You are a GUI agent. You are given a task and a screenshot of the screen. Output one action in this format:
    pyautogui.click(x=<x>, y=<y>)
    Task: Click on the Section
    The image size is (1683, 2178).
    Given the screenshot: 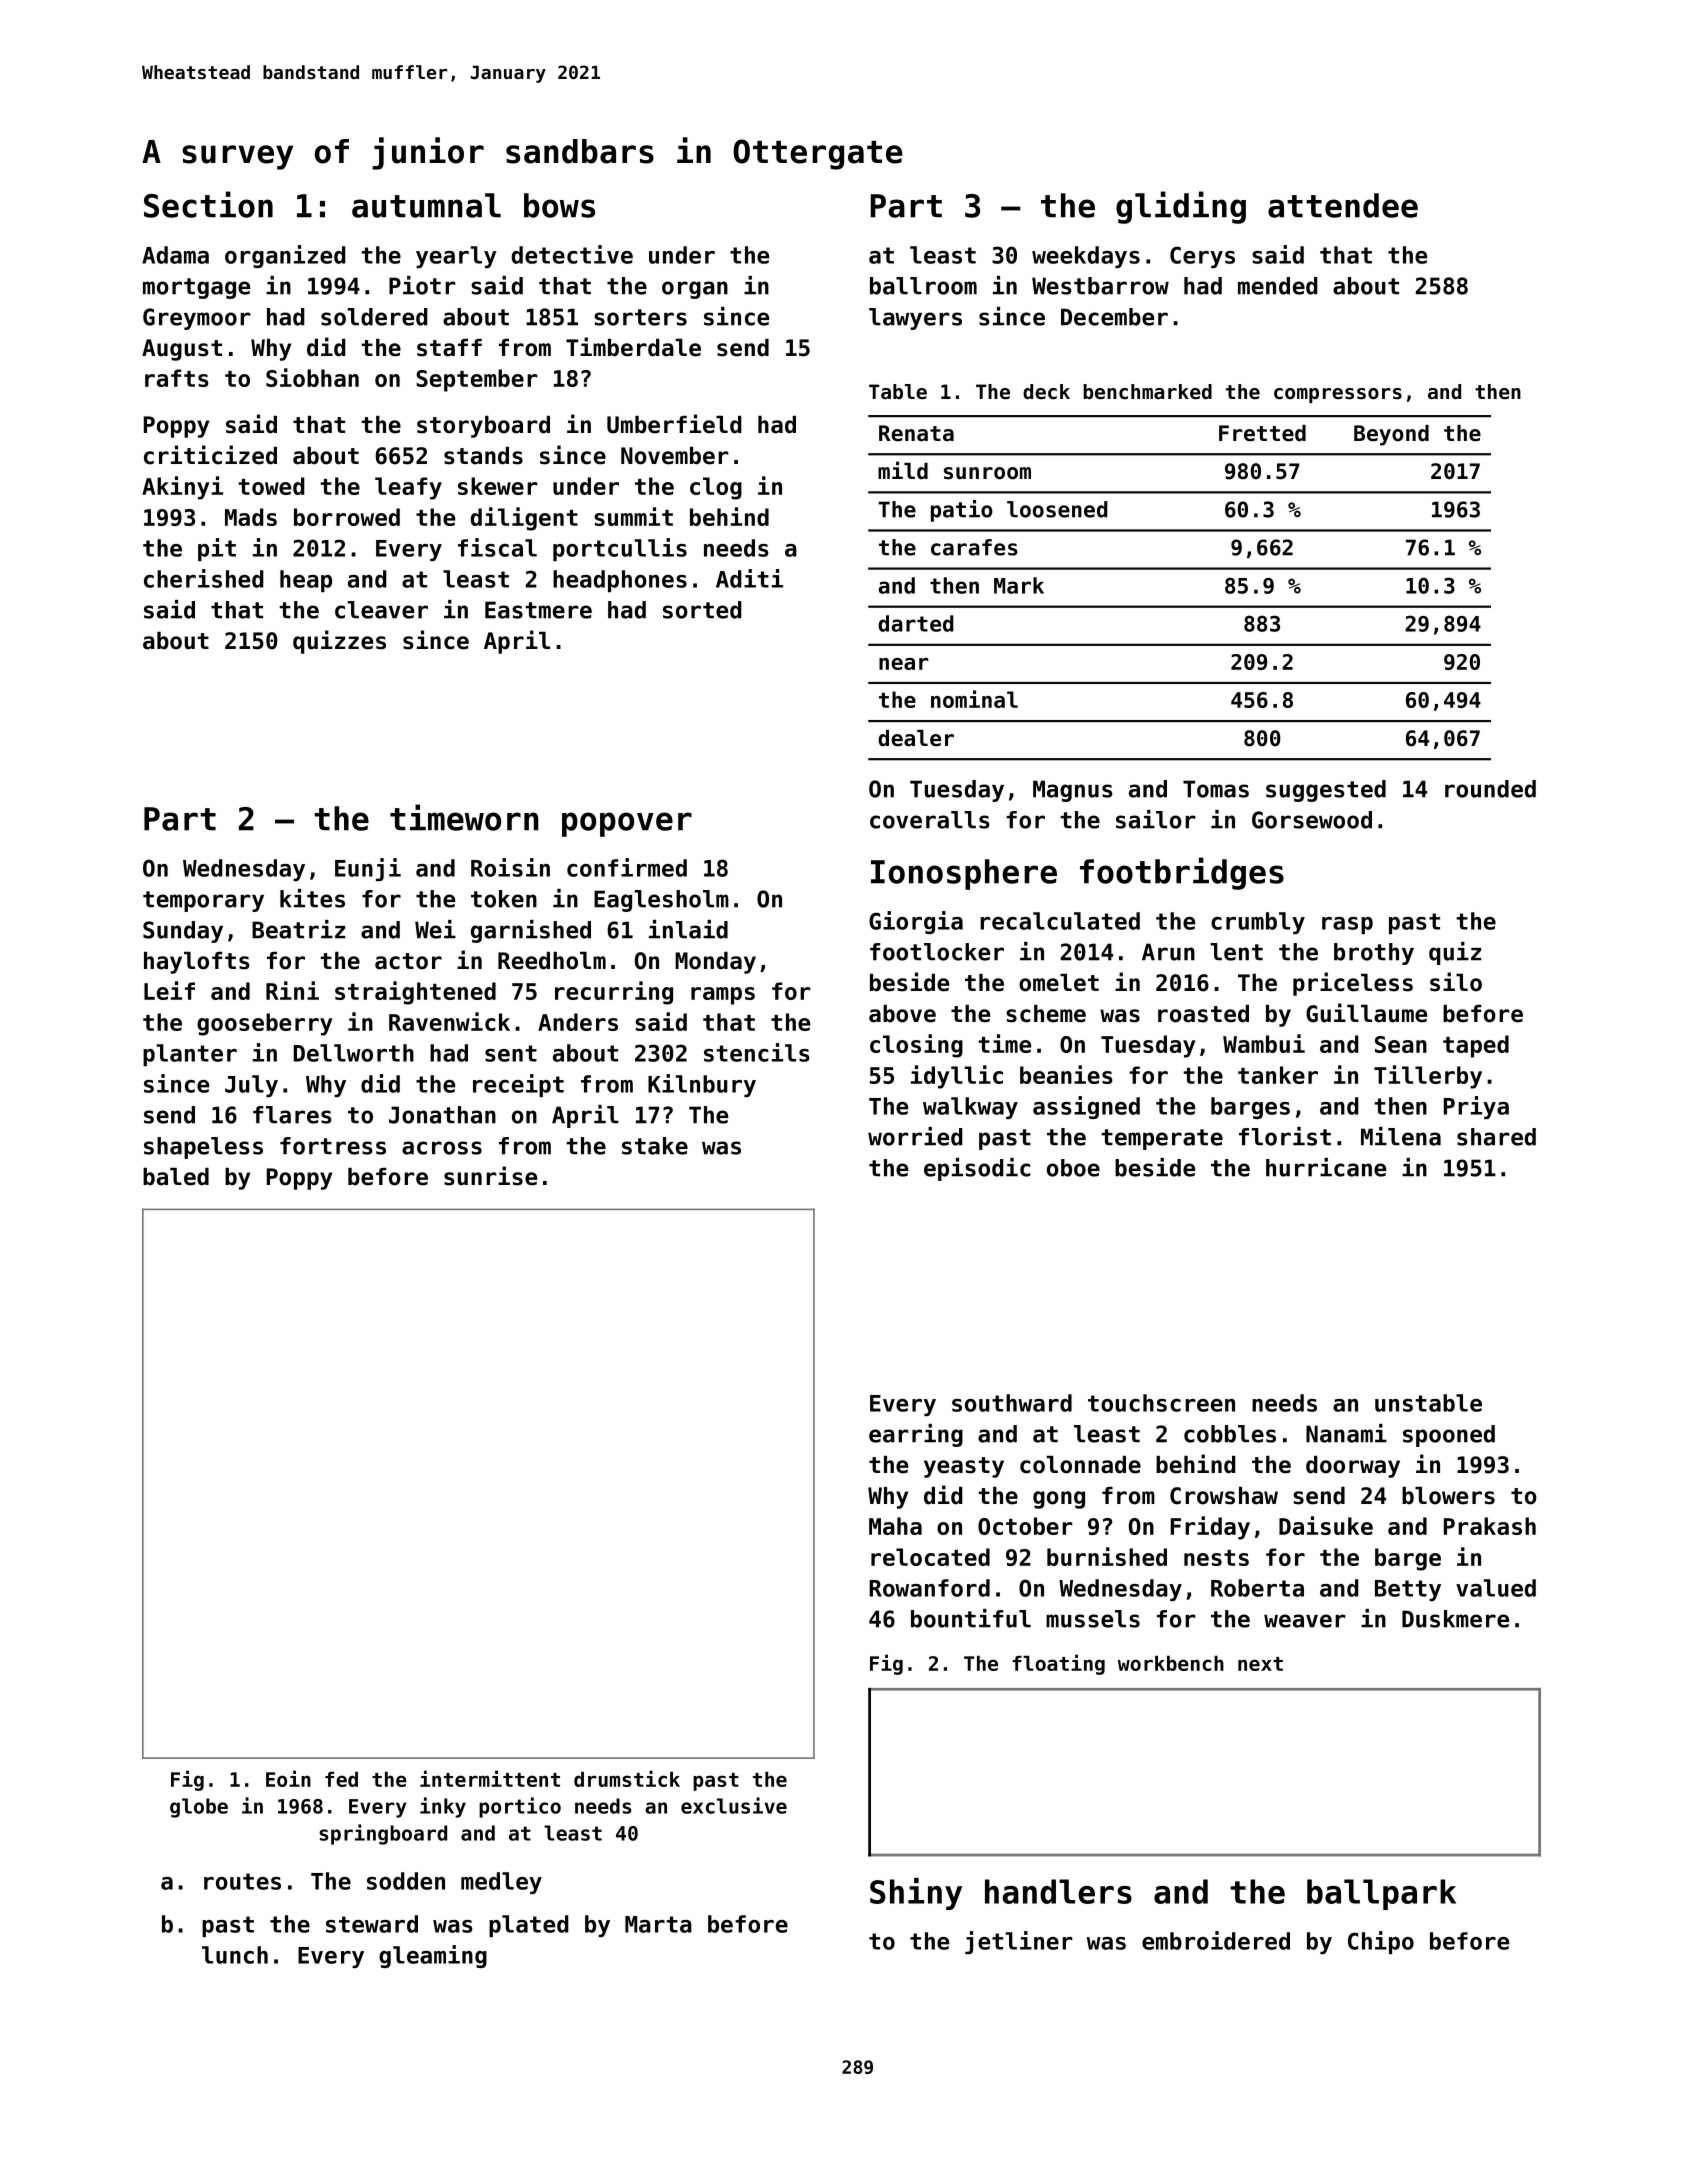 What is the action you would take?
    pyautogui.click(x=208, y=204)
